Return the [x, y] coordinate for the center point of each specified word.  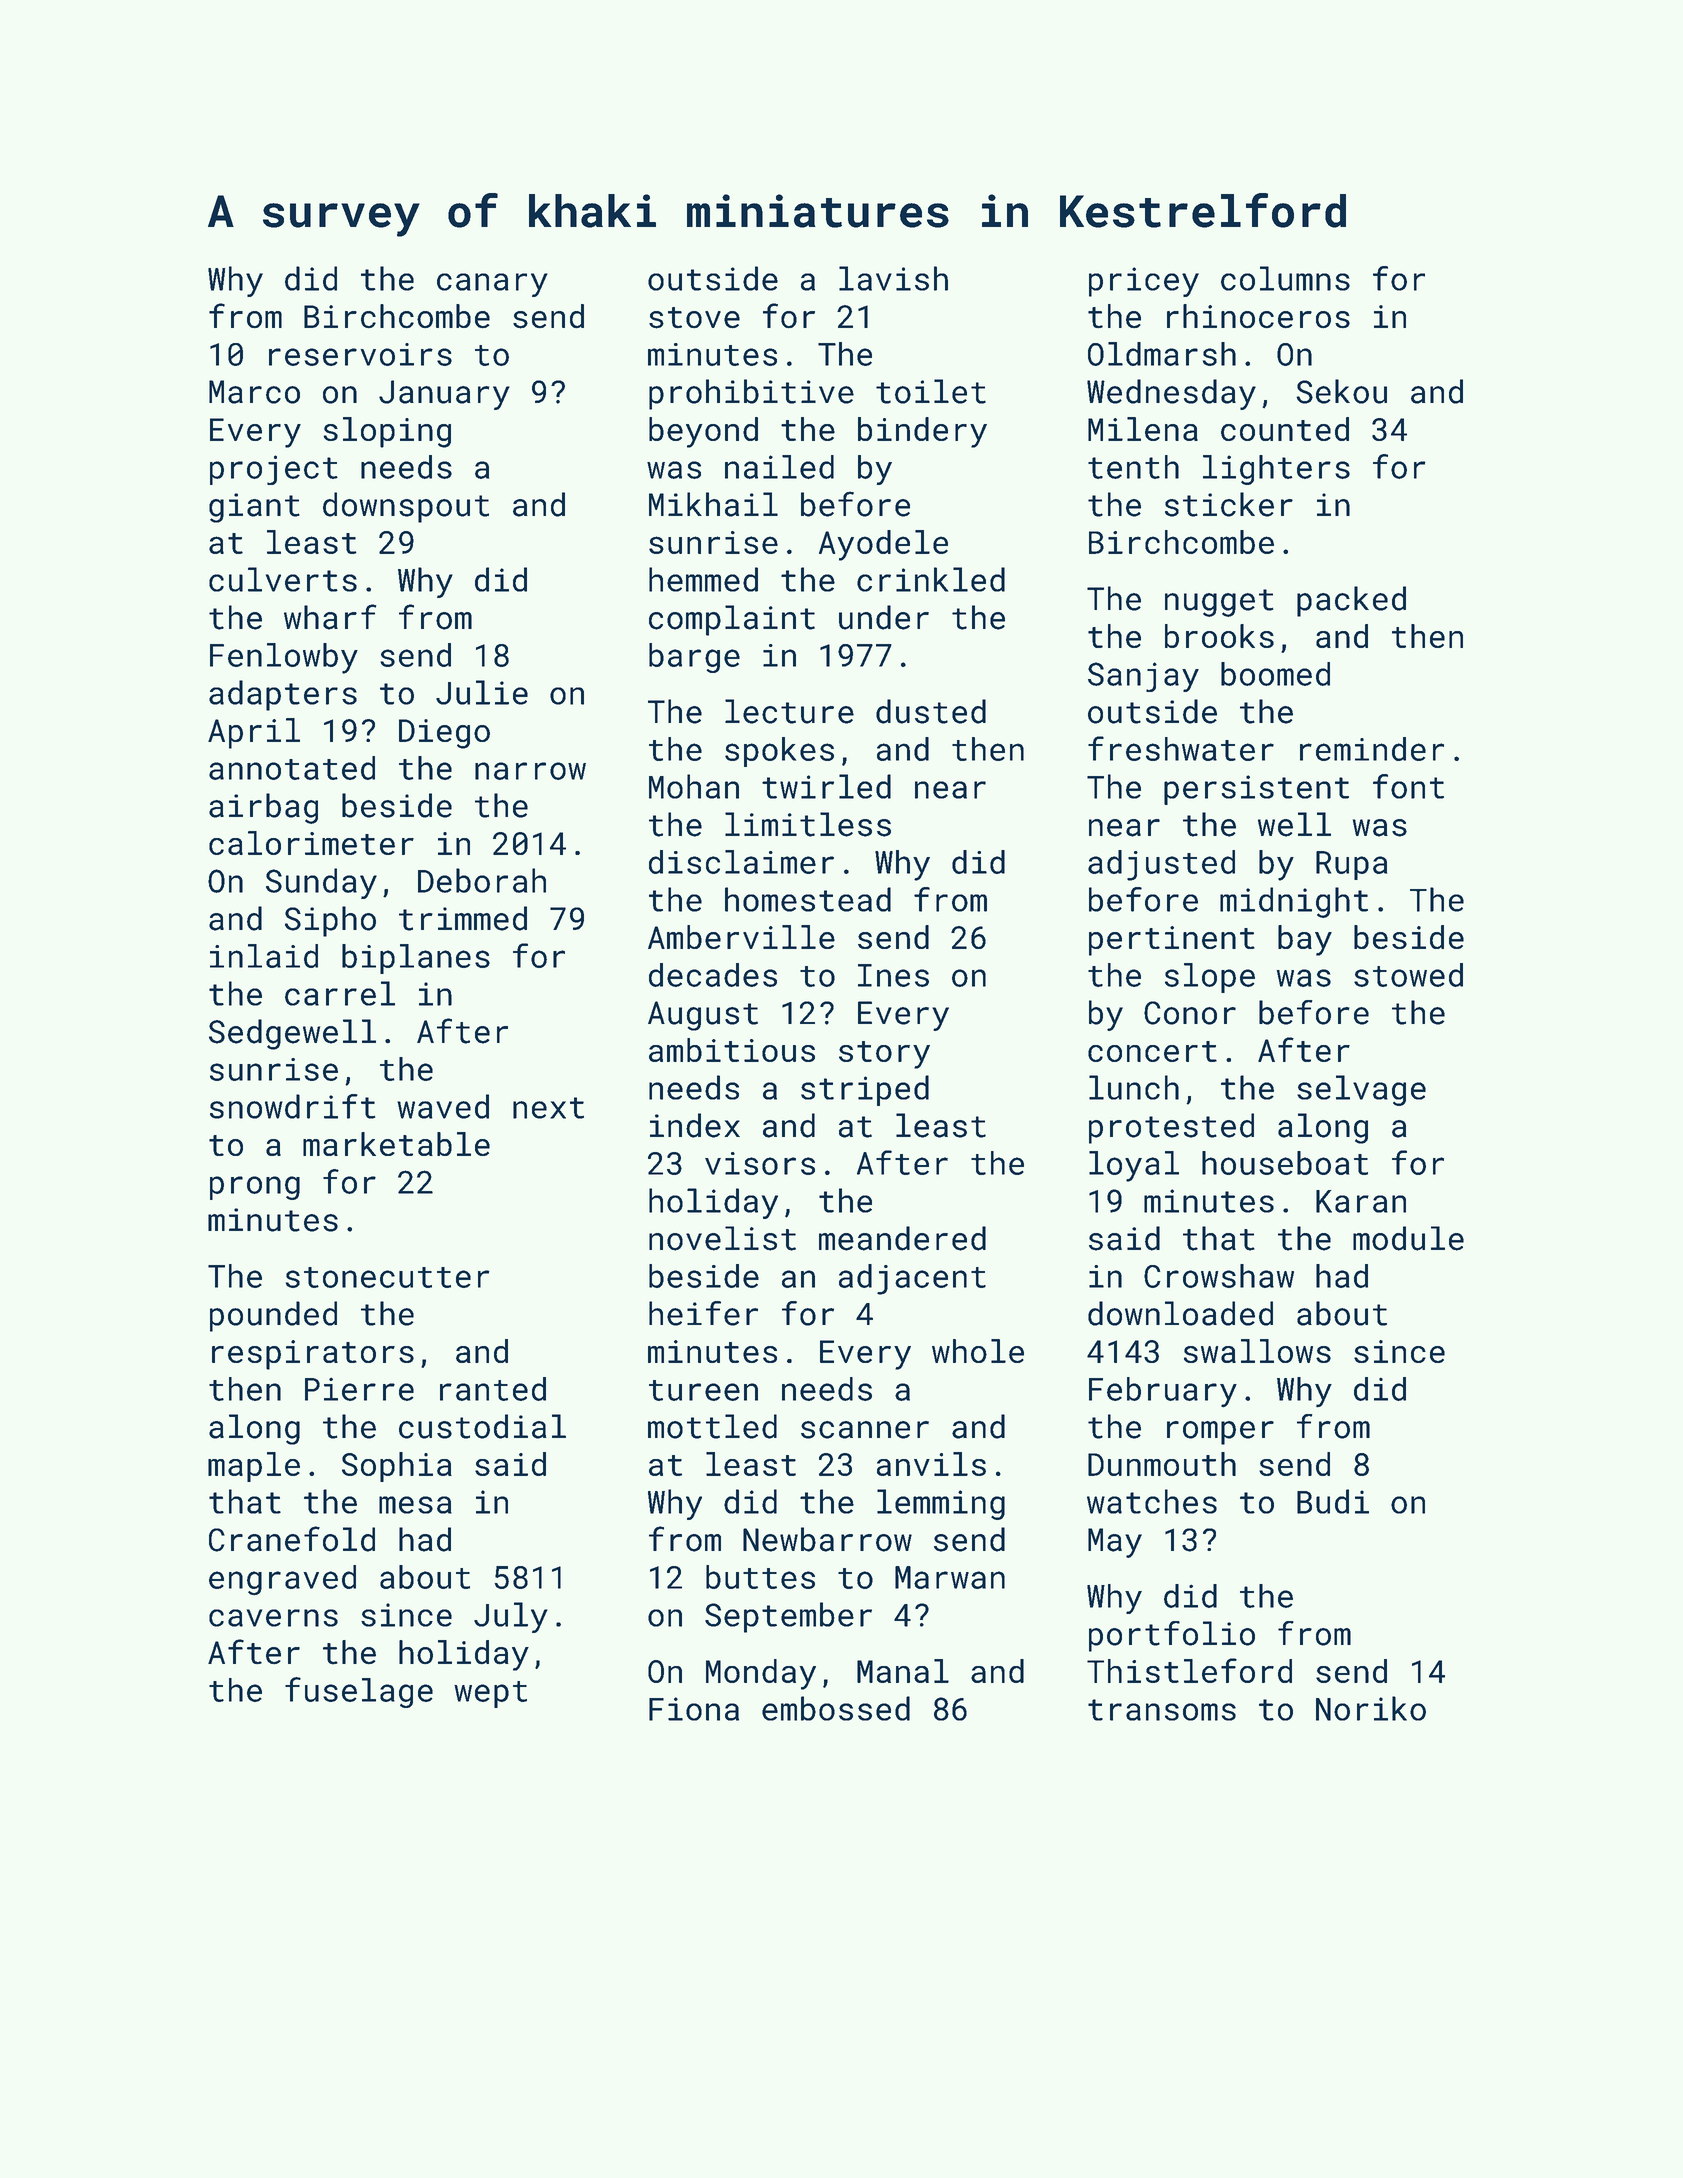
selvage [1361, 1090]
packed [1351, 601]
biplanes [416, 959]
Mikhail [713, 504]
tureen [703, 1390]
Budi [1333, 1501]
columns [1285, 278]
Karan [1361, 1201]
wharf [330, 617]
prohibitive [751, 394]
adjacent [912, 1279]
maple [254, 1467]
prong [255, 1188]
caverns [273, 1618]
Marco [254, 392]
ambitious [732, 1050]
